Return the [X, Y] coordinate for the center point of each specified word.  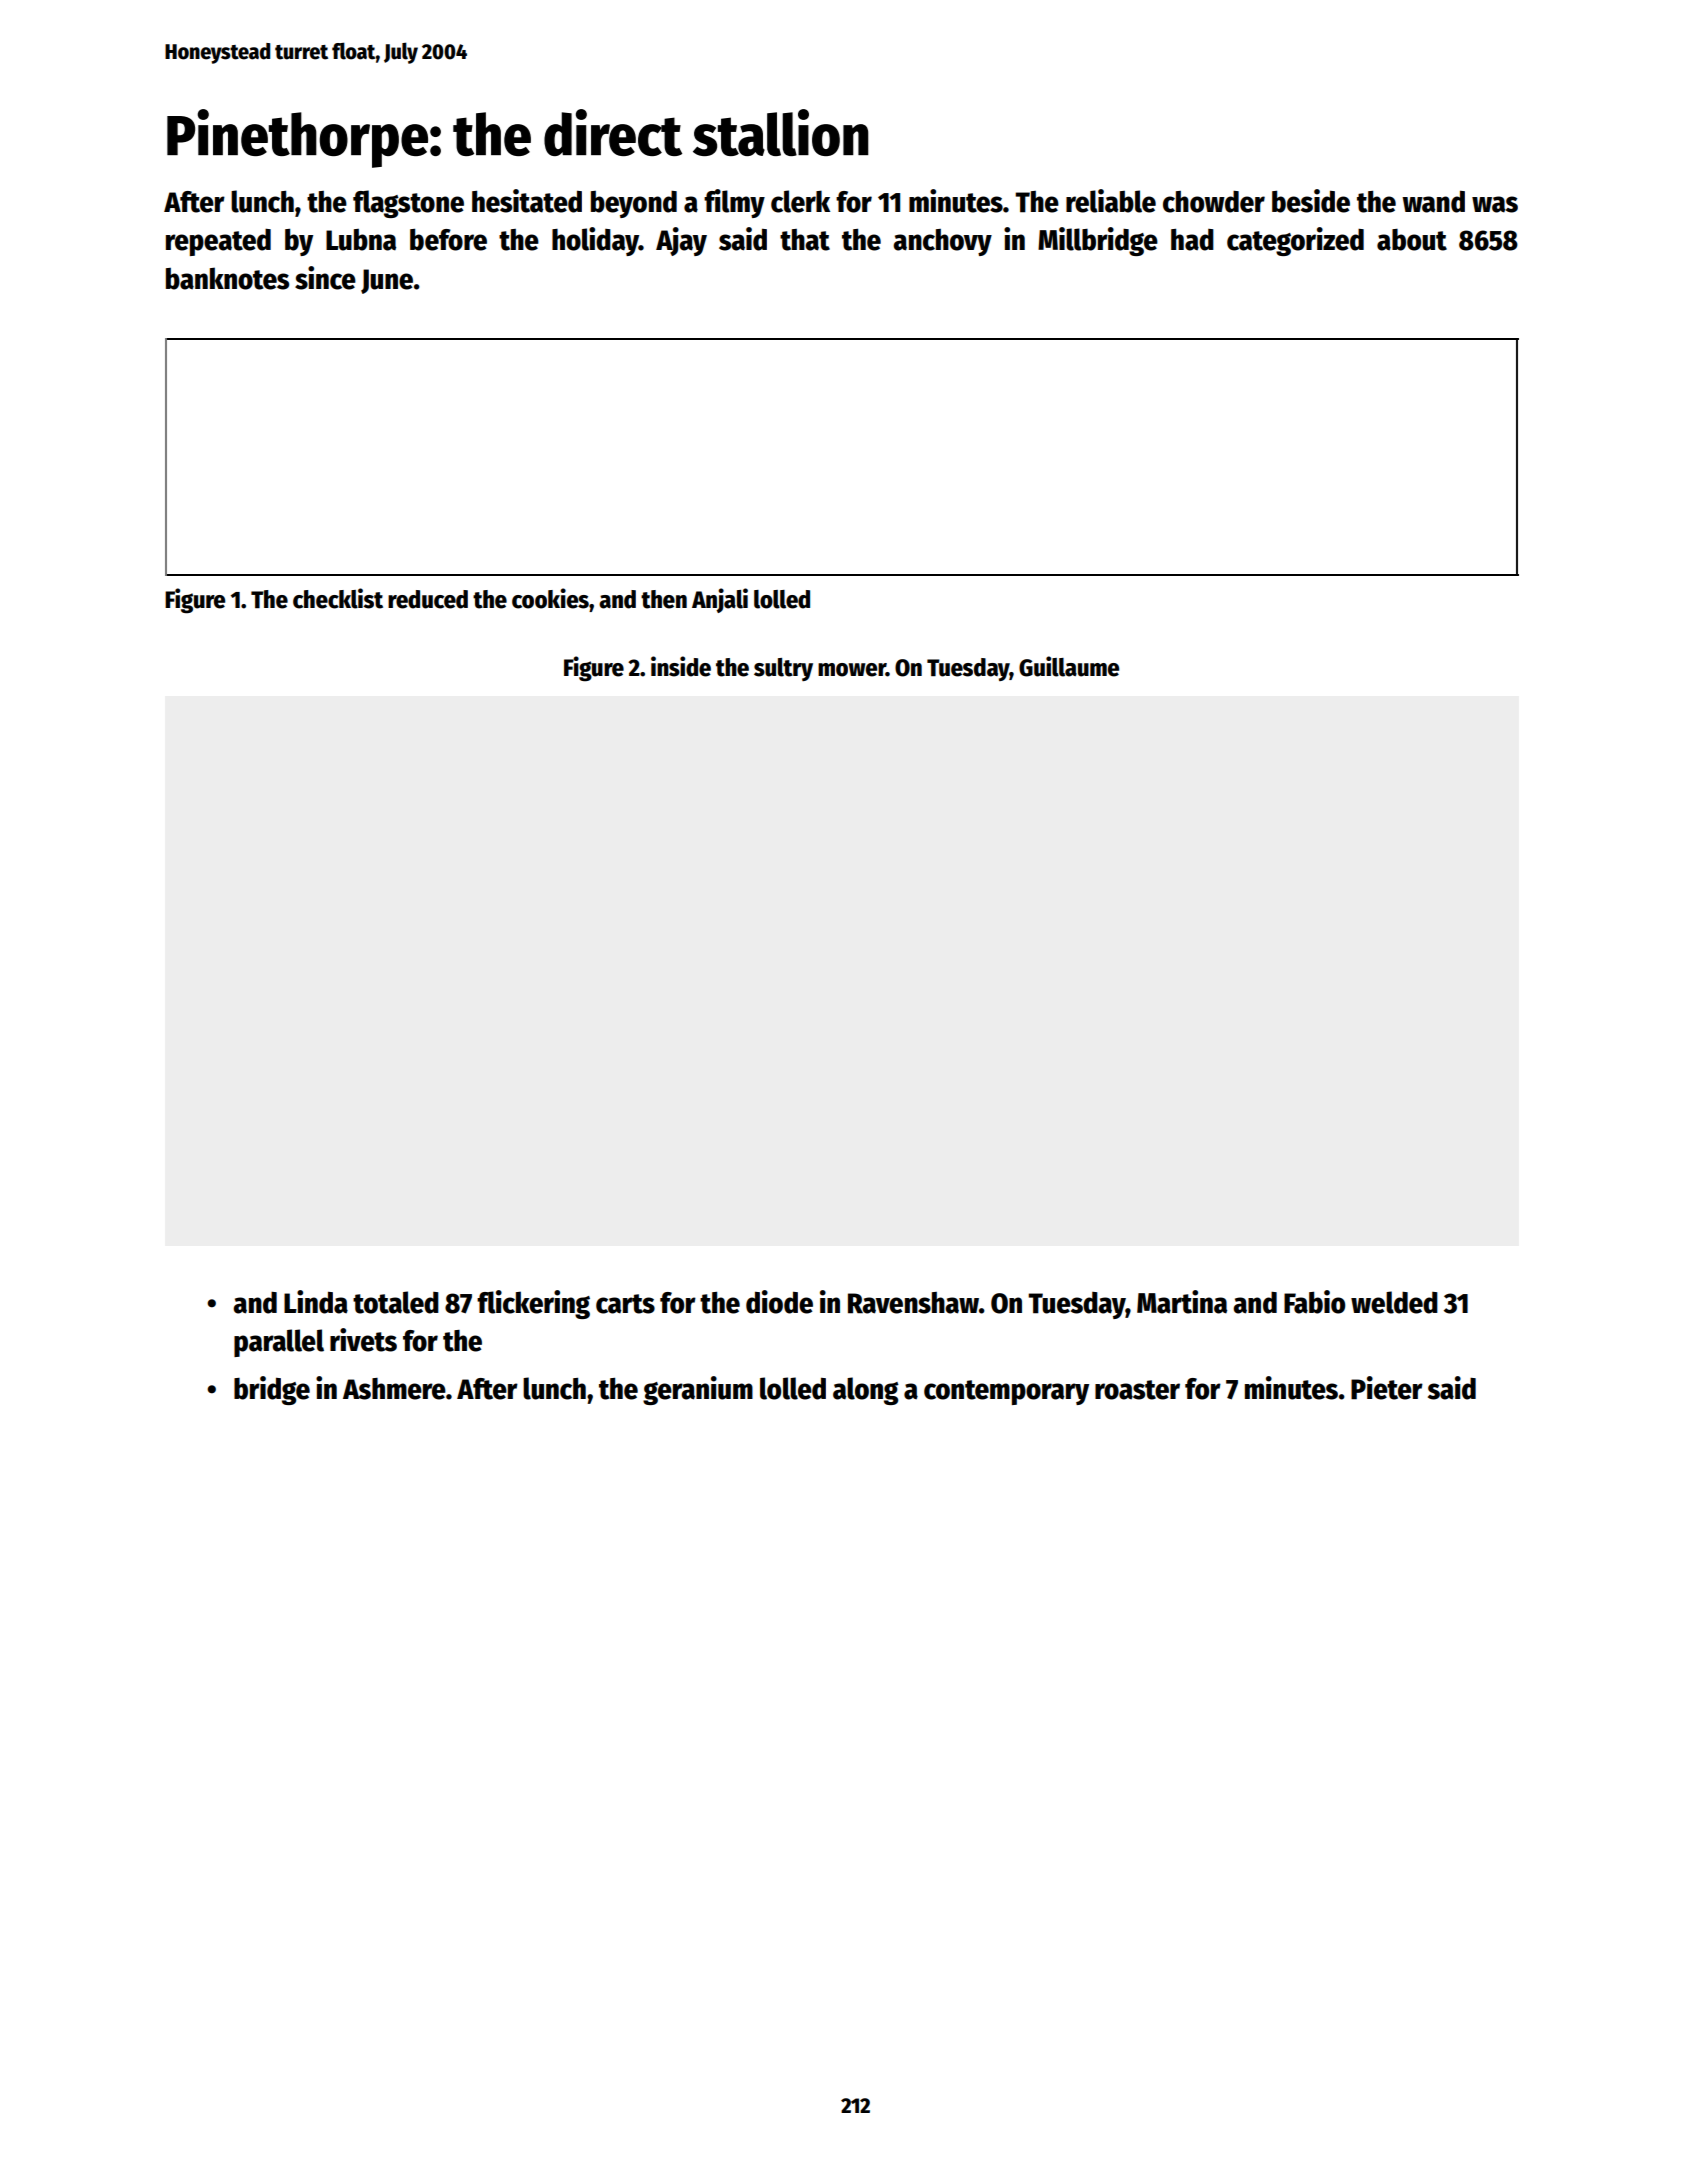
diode [779, 1302]
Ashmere [394, 1389]
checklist [338, 598]
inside [681, 666]
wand [1433, 202]
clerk [800, 201]
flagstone [408, 204]
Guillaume [1069, 666]
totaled [396, 1302]
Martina [1182, 1302]
